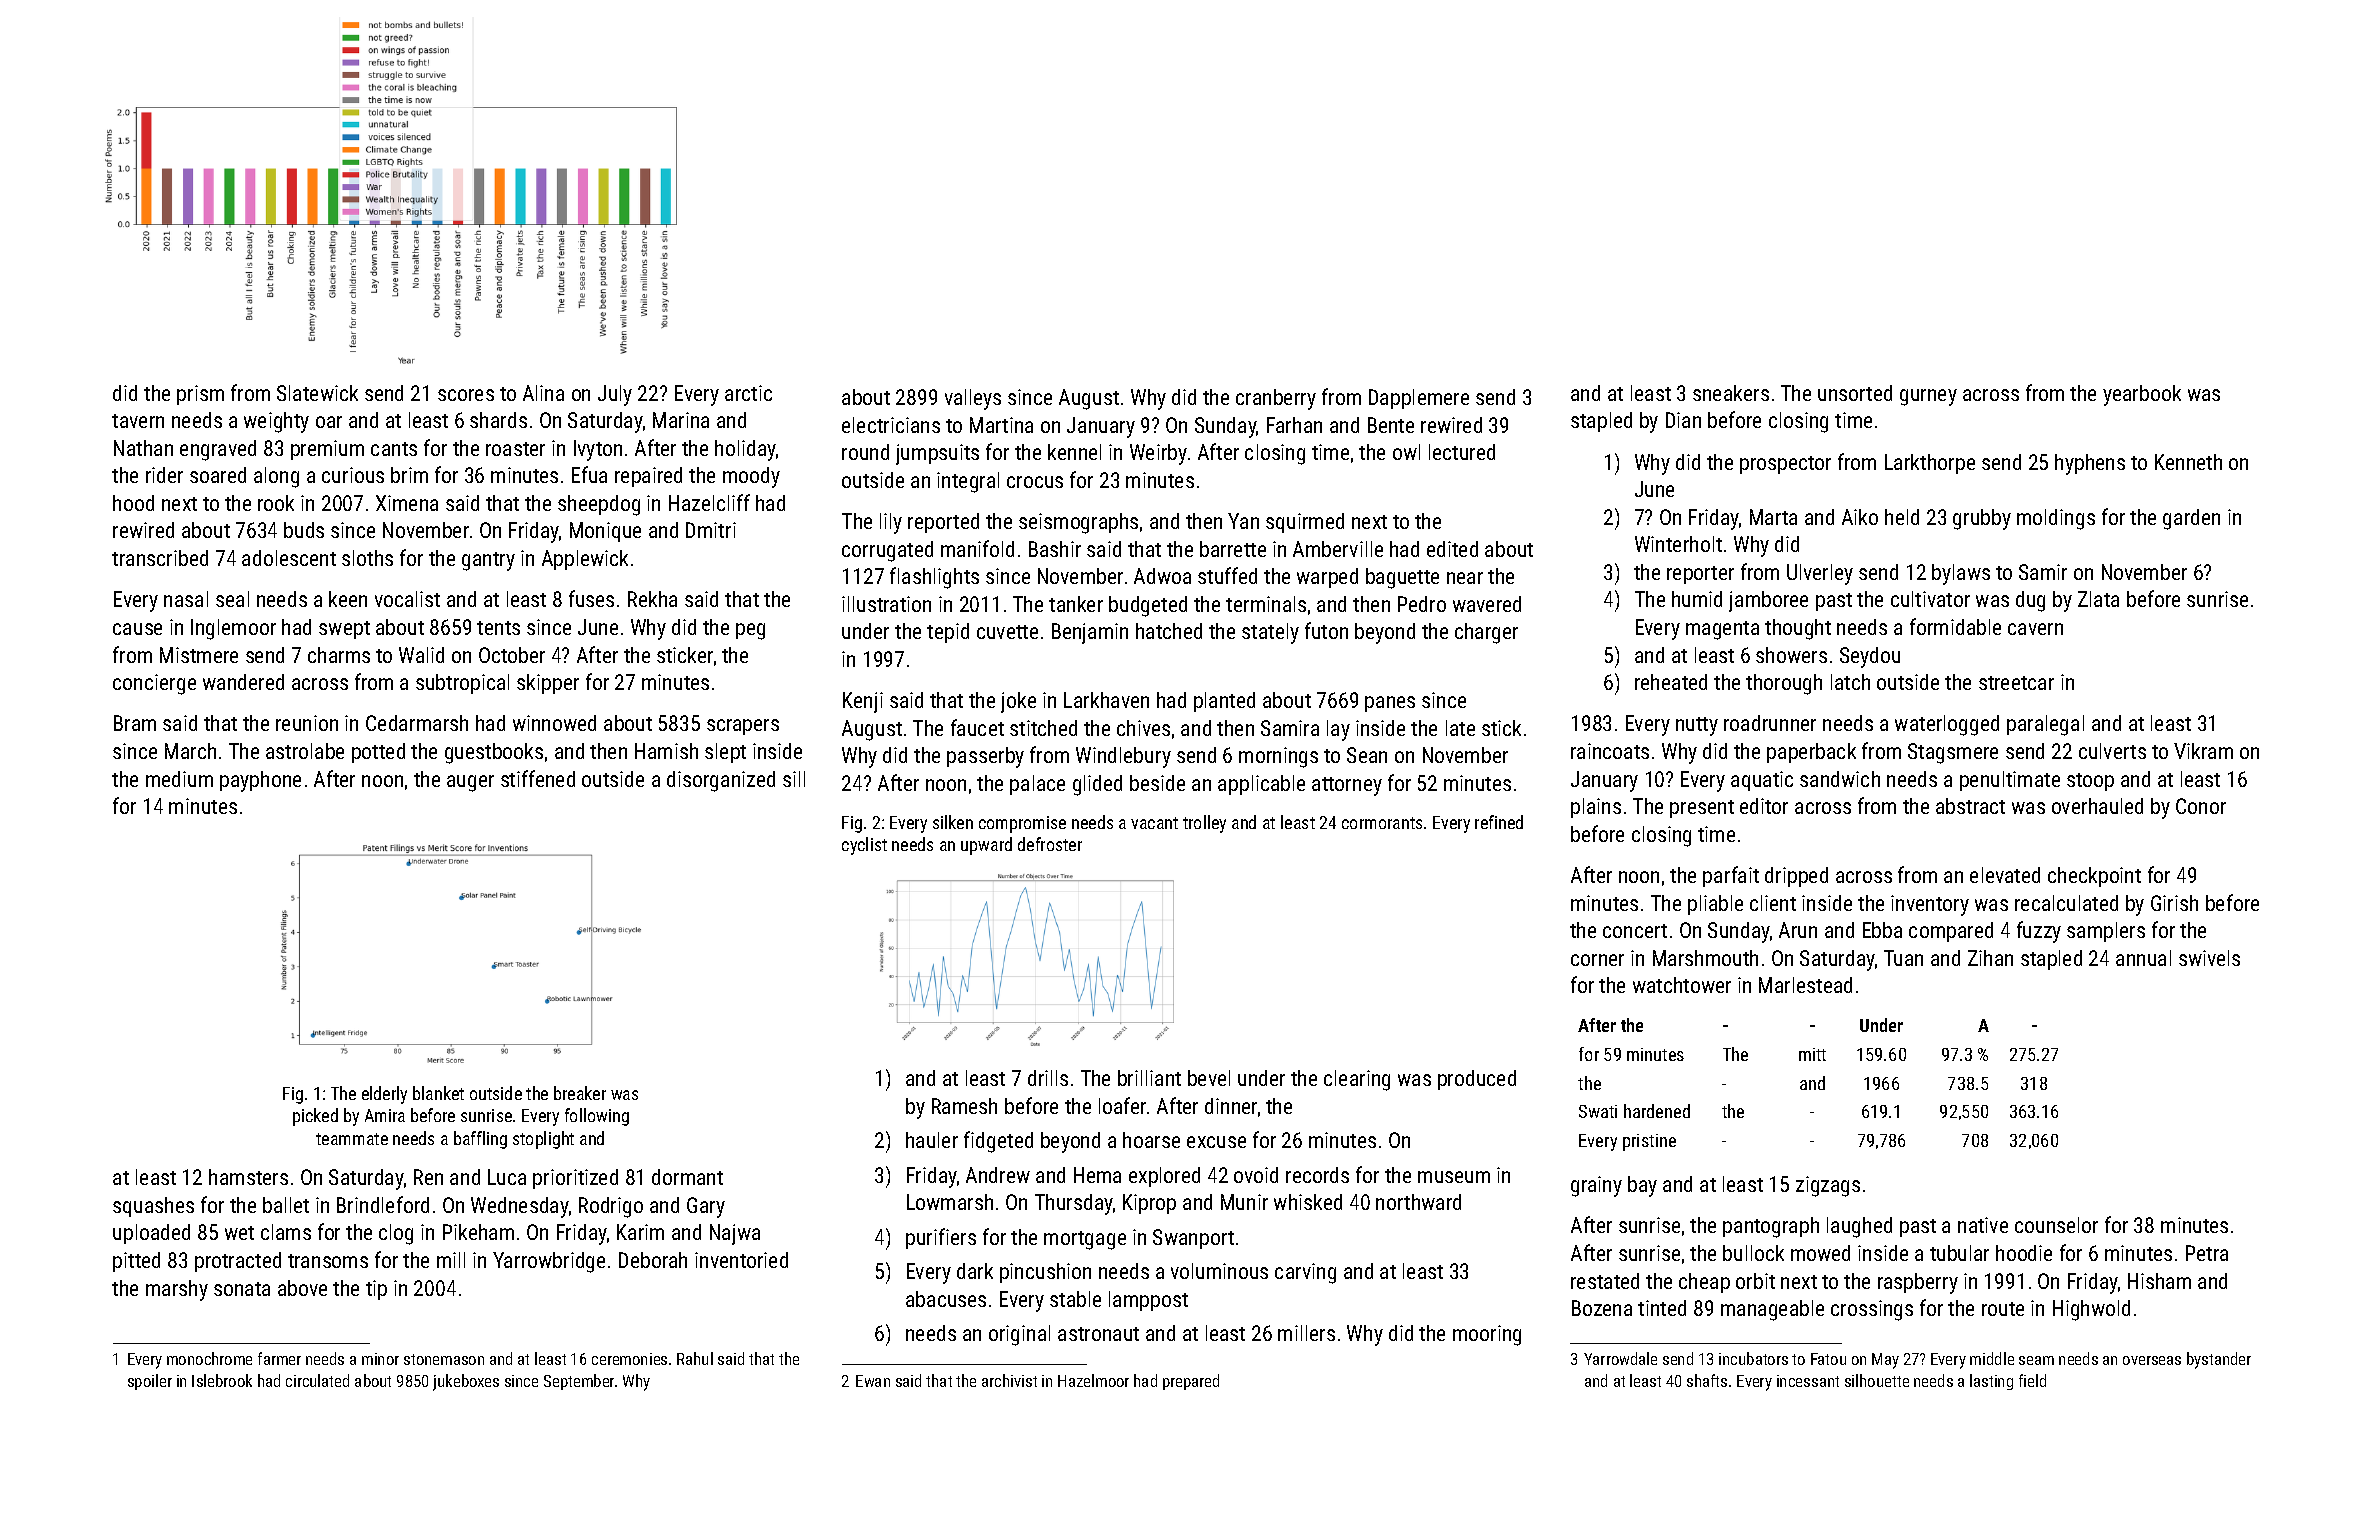 The image size is (2380, 1540). I want to click on stiffened, so click(538, 778).
